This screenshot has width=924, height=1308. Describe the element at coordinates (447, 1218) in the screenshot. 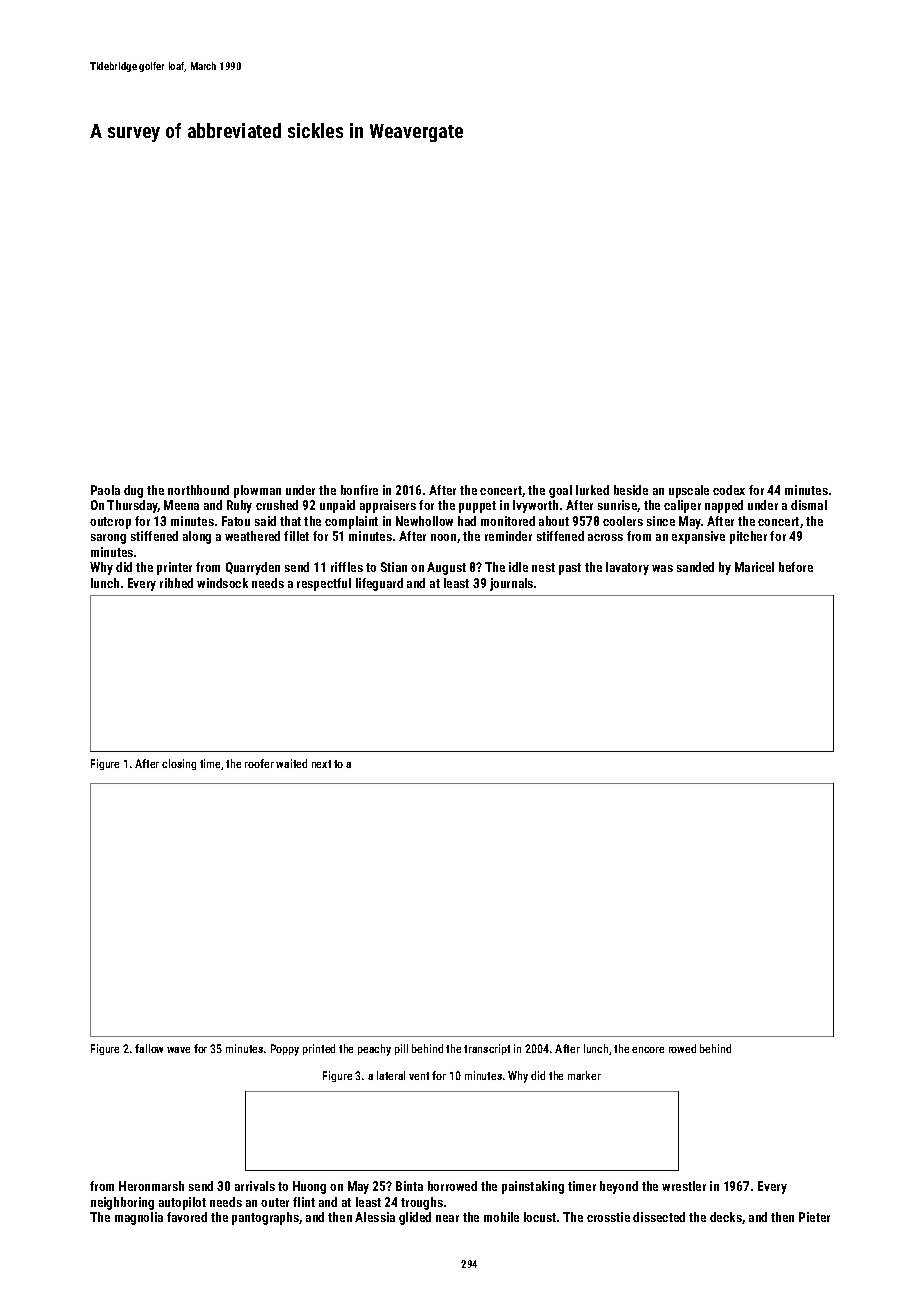

I see `near` at that location.
